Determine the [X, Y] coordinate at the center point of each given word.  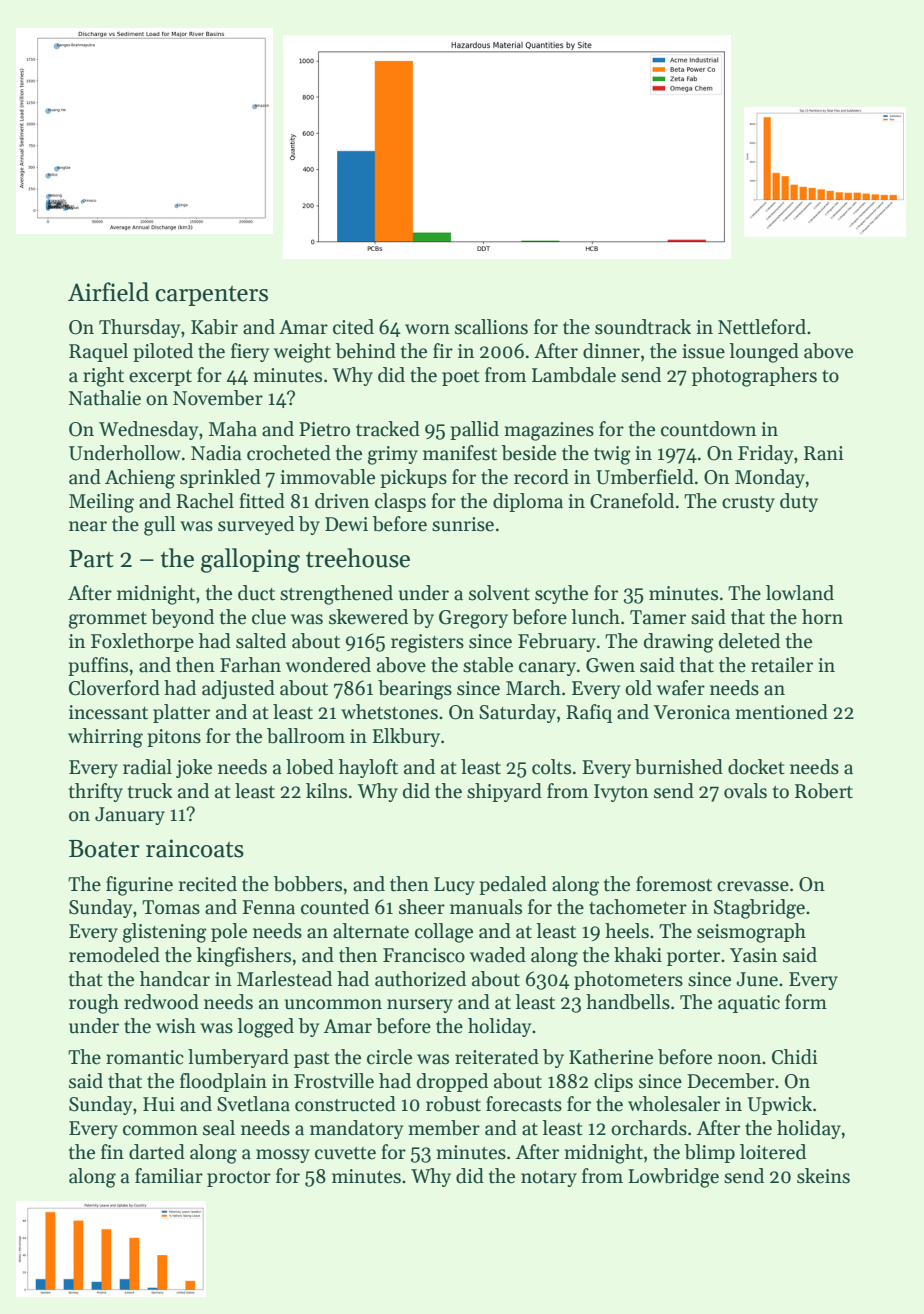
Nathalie [105, 398]
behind [366, 351]
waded [498, 955]
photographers [754, 377]
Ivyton [621, 793]
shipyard [504, 792]
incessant [108, 712]
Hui [159, 1104]
